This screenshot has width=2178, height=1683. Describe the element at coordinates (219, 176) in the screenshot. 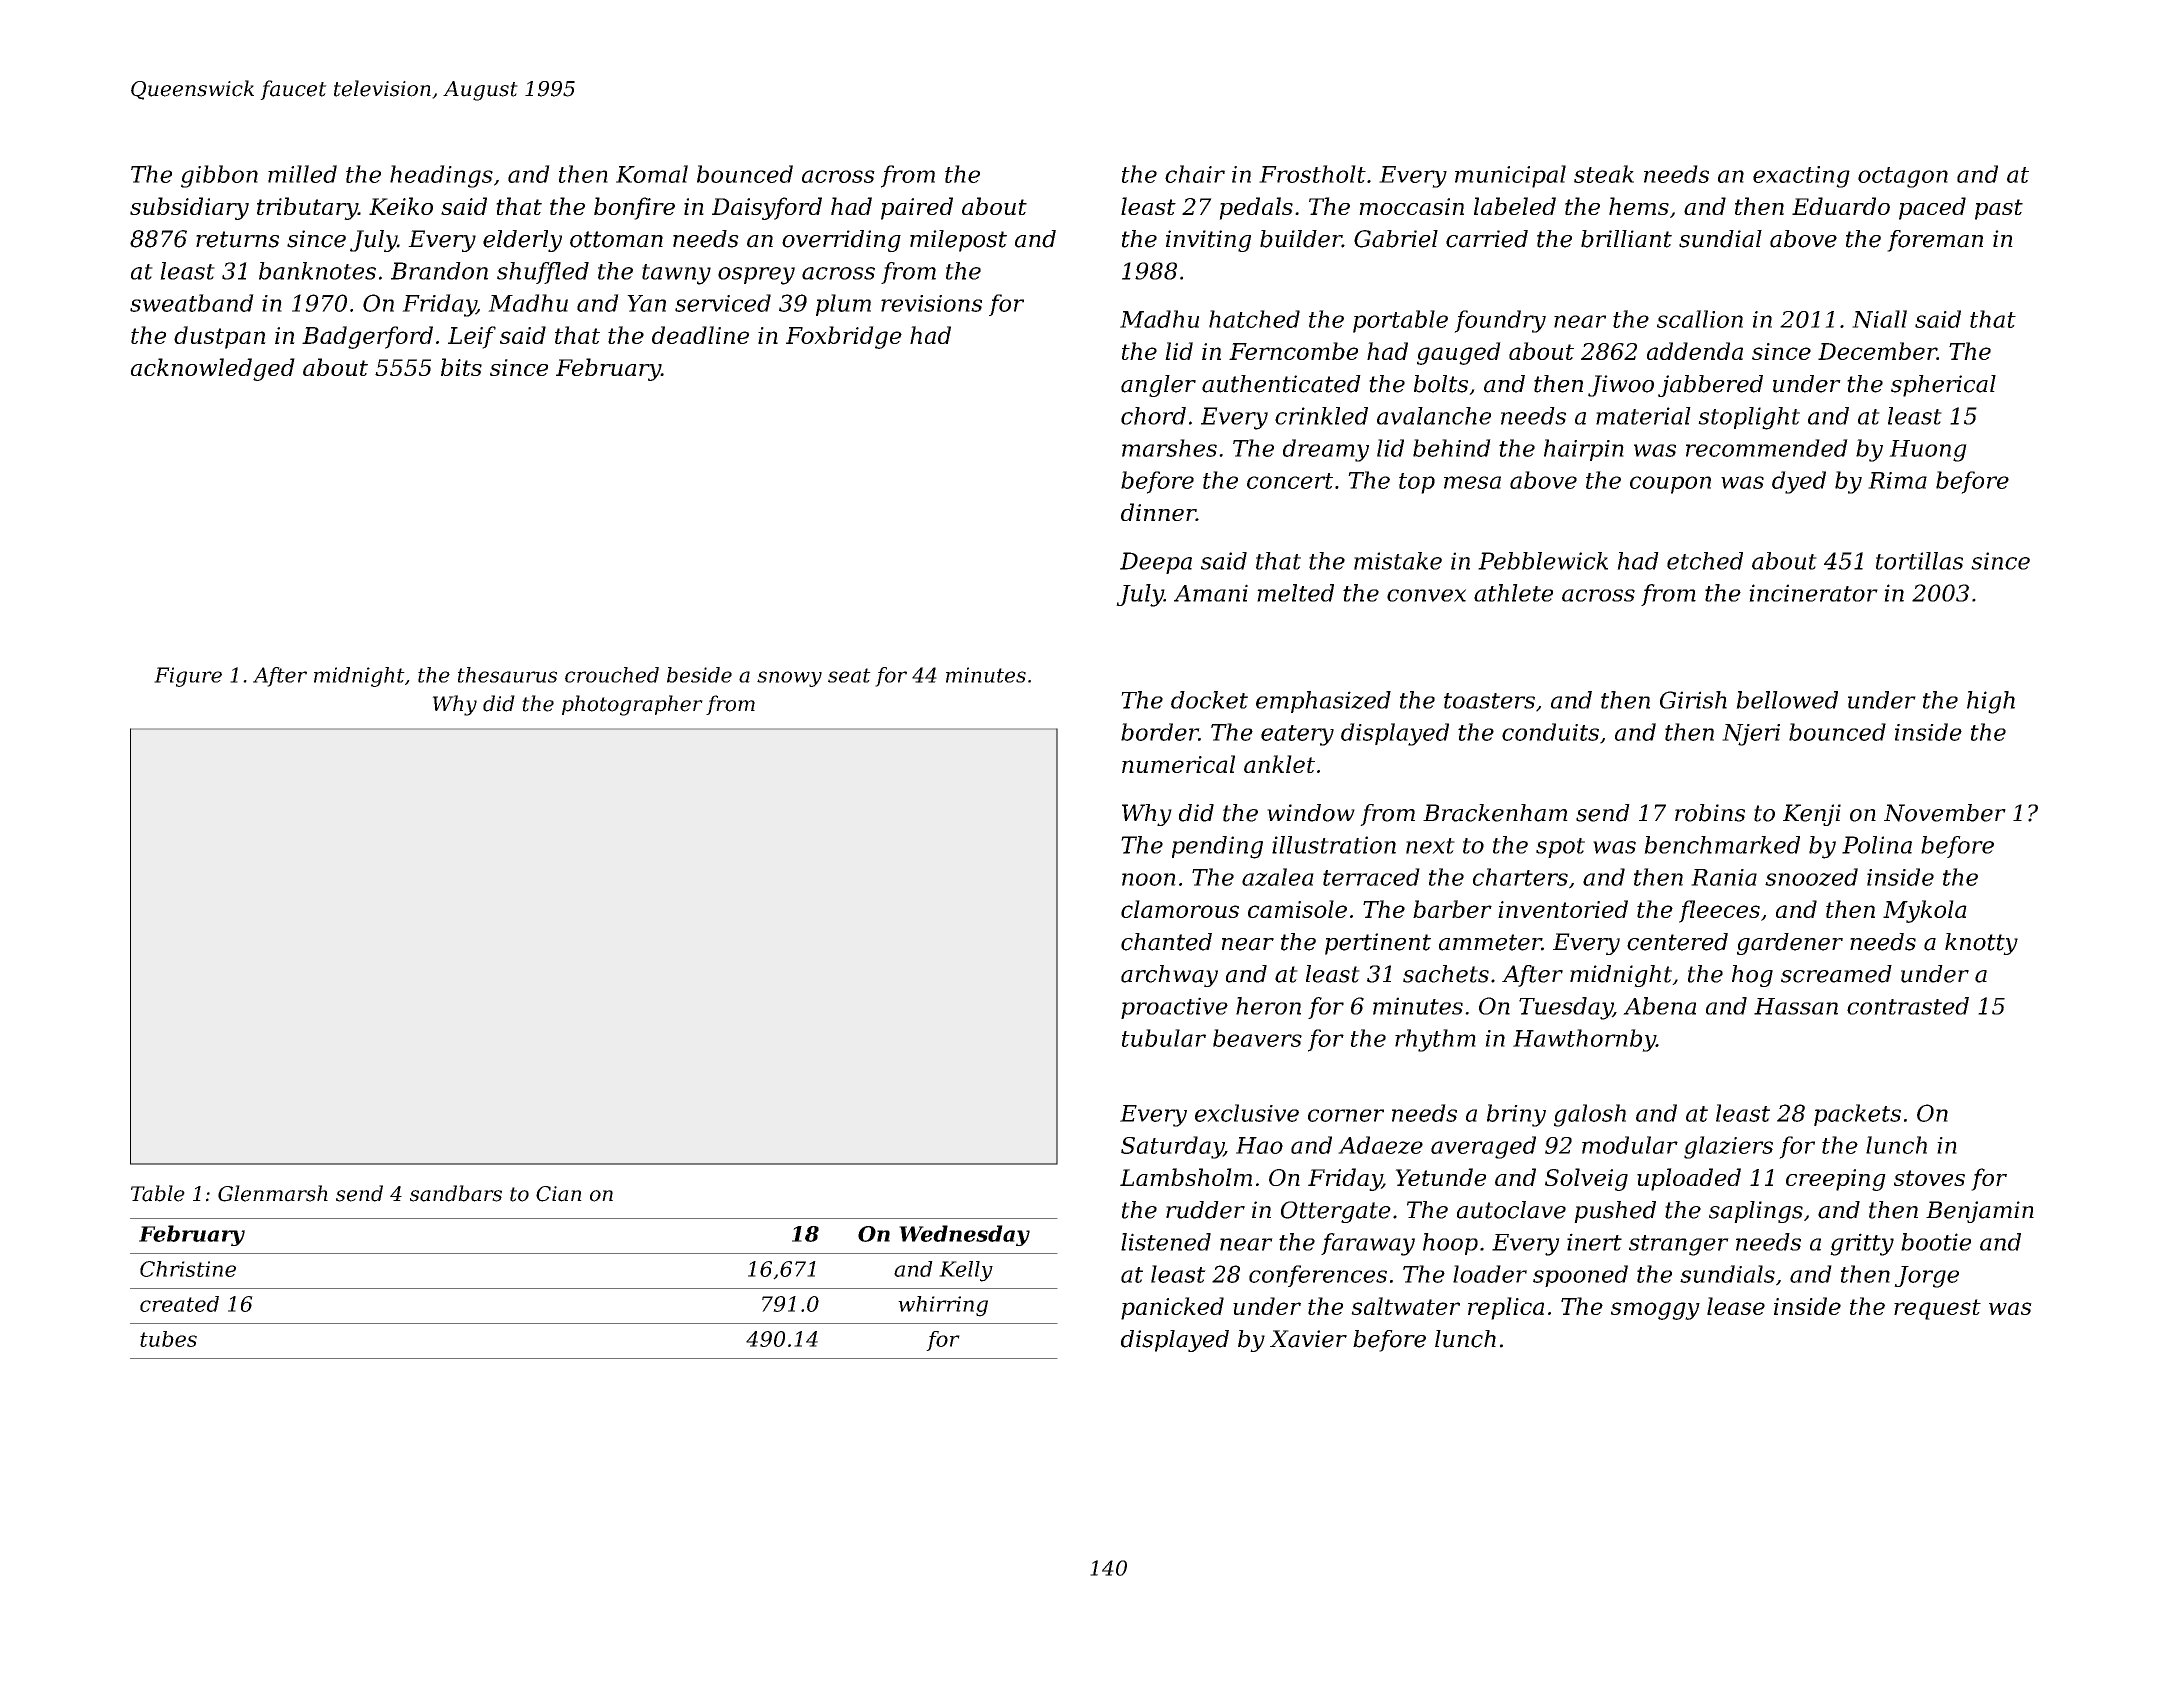

I see `gibbon` at that location.
